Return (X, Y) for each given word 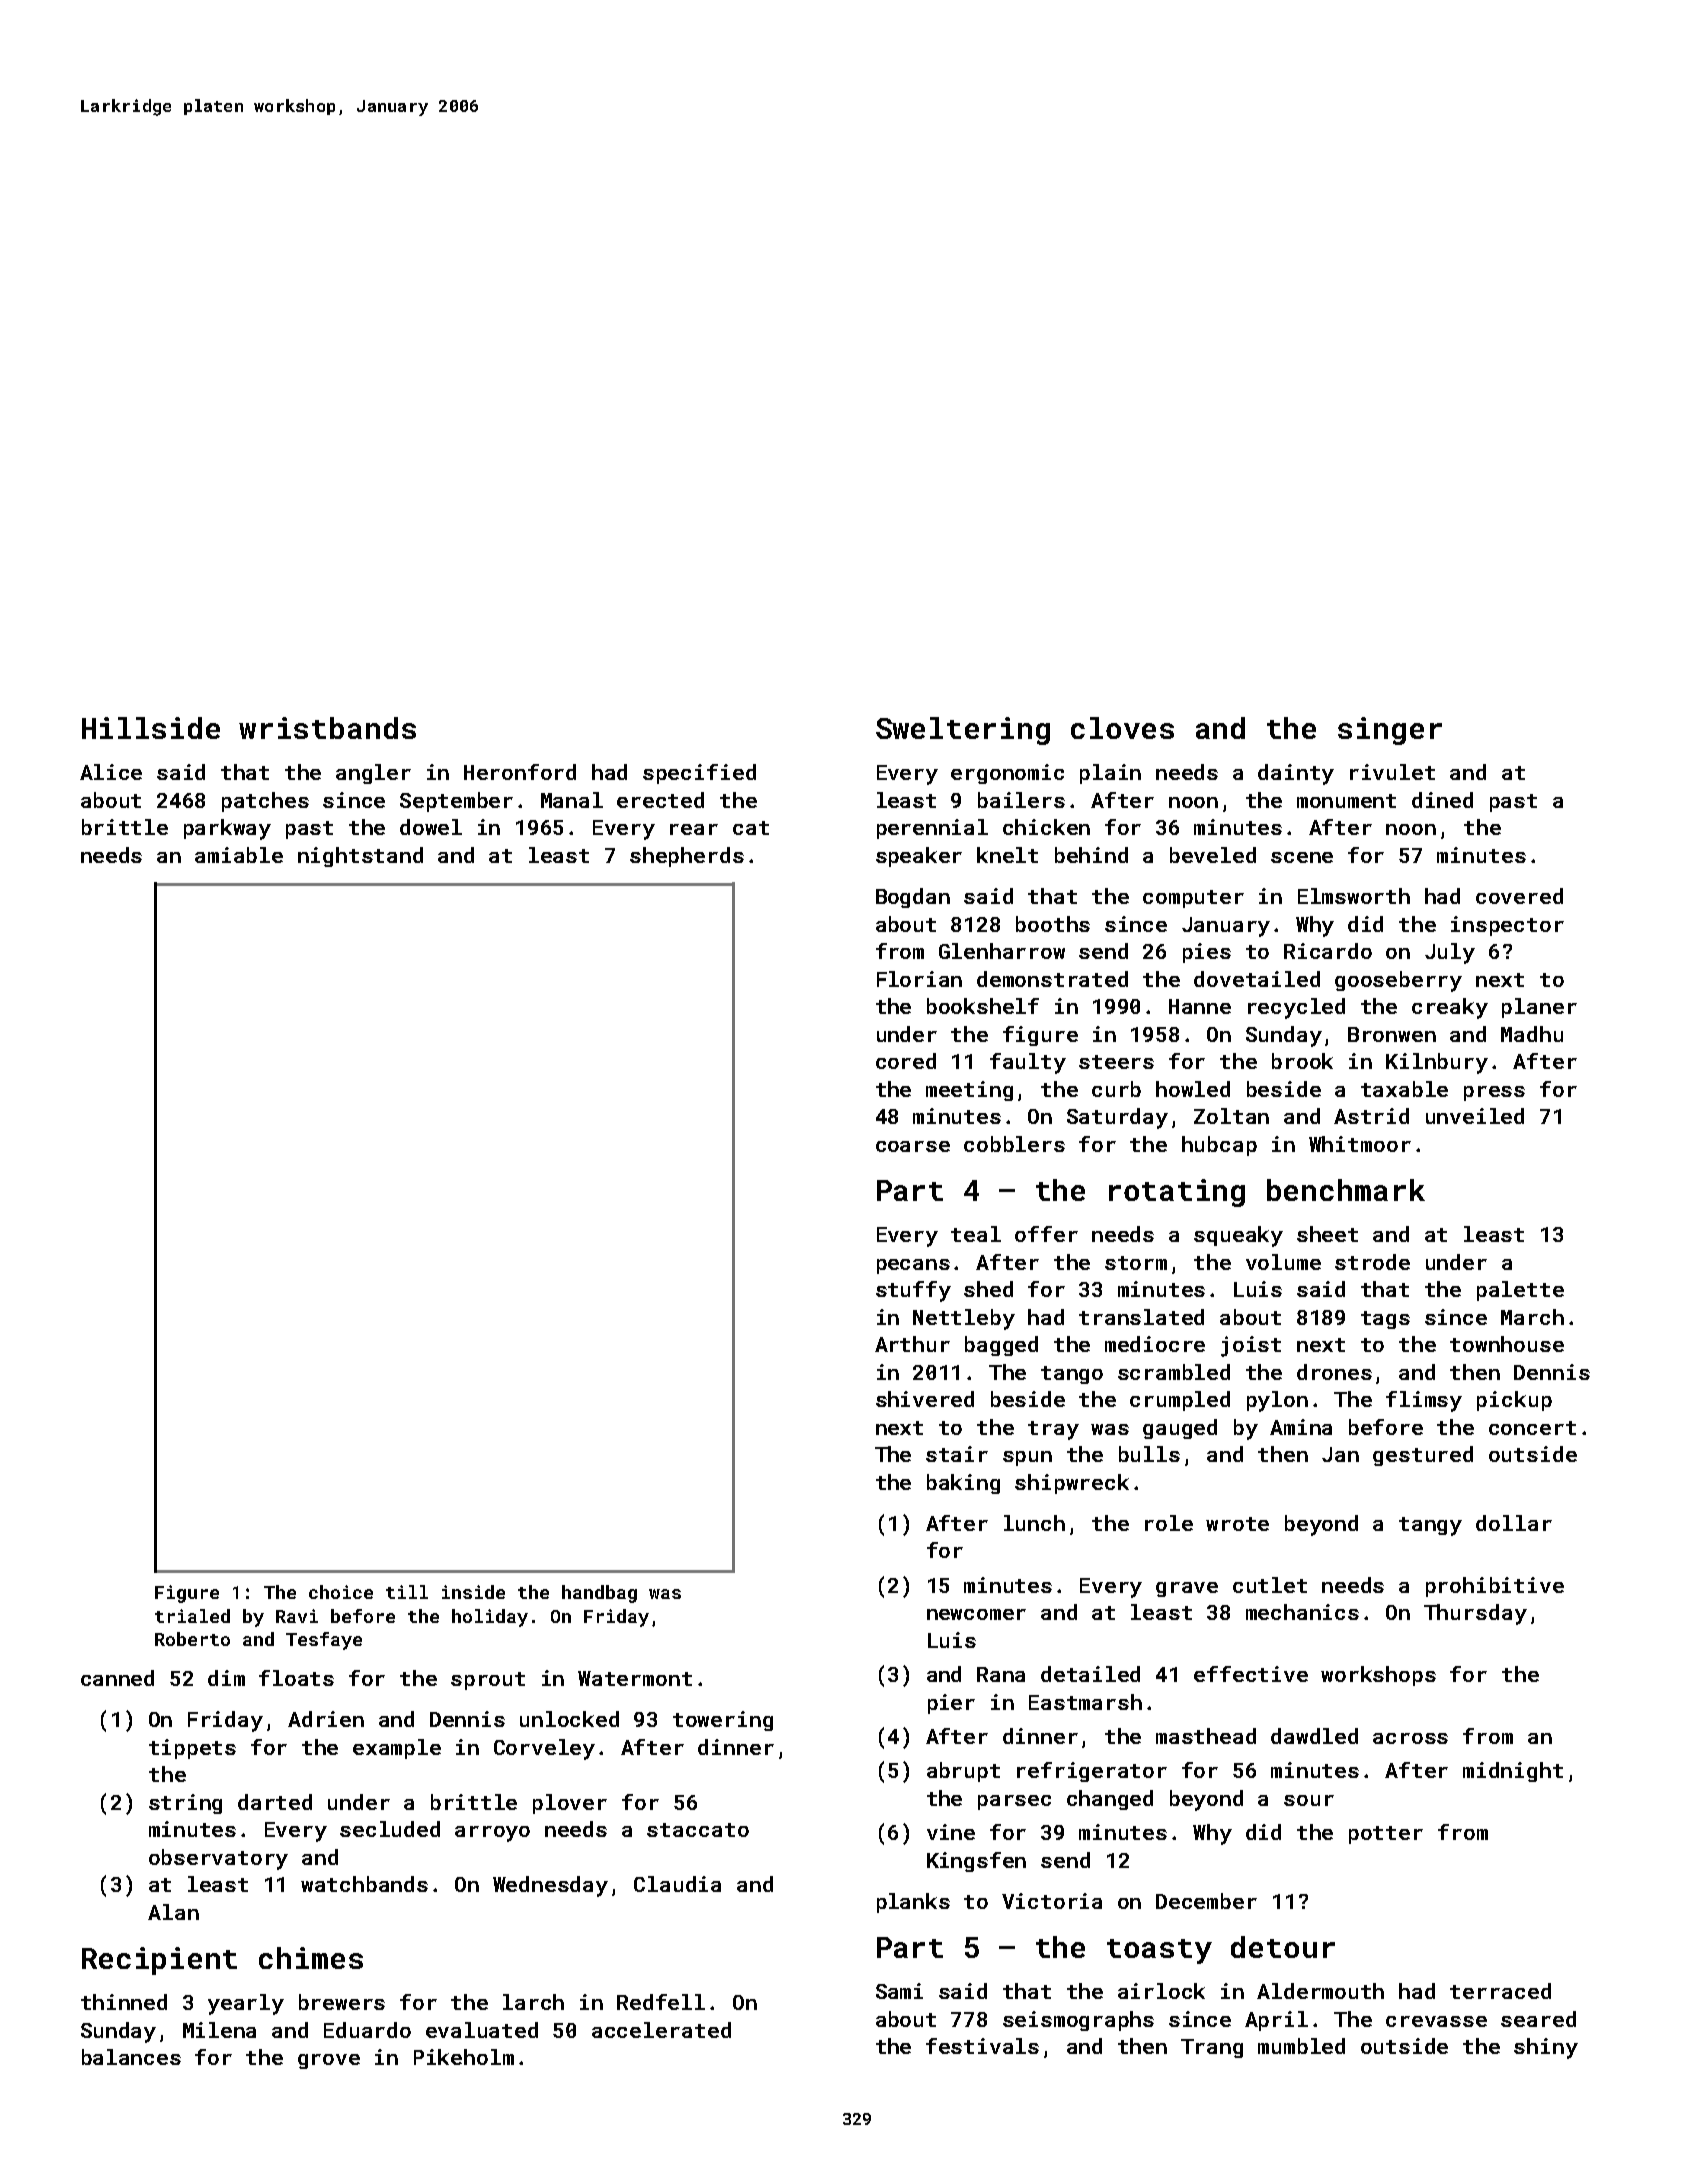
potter (1386, 1835)
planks (913, 1903)
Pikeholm (464, 2057)
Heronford (520, 772)
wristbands (327, 728)
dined (1442, 800)
